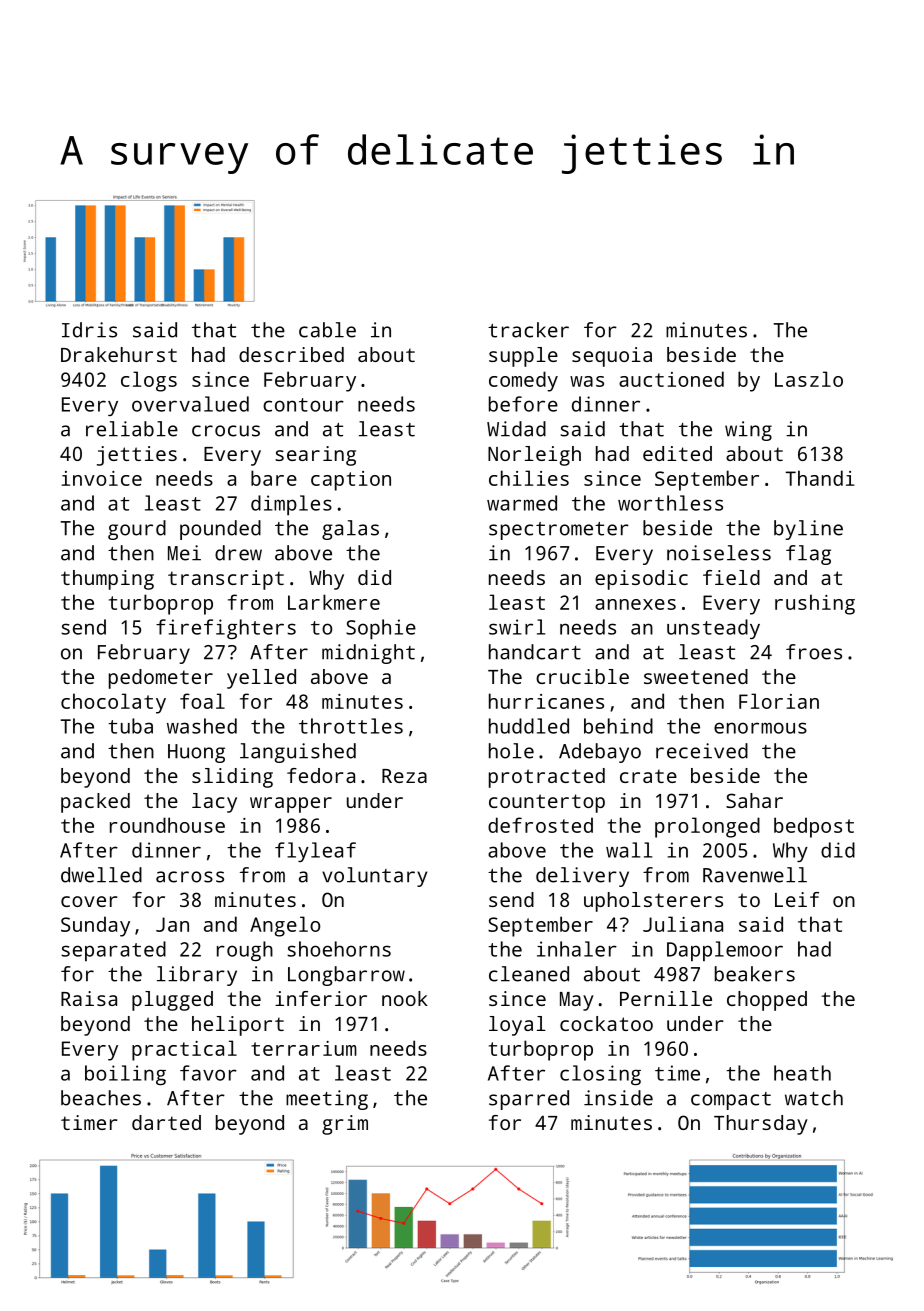 Image resolution: width=924 pixels, height=1311 pixels. What do you see at coordinates (95, 803) in the screenshot?
I see `packed` at bounding box center [95, 803].
